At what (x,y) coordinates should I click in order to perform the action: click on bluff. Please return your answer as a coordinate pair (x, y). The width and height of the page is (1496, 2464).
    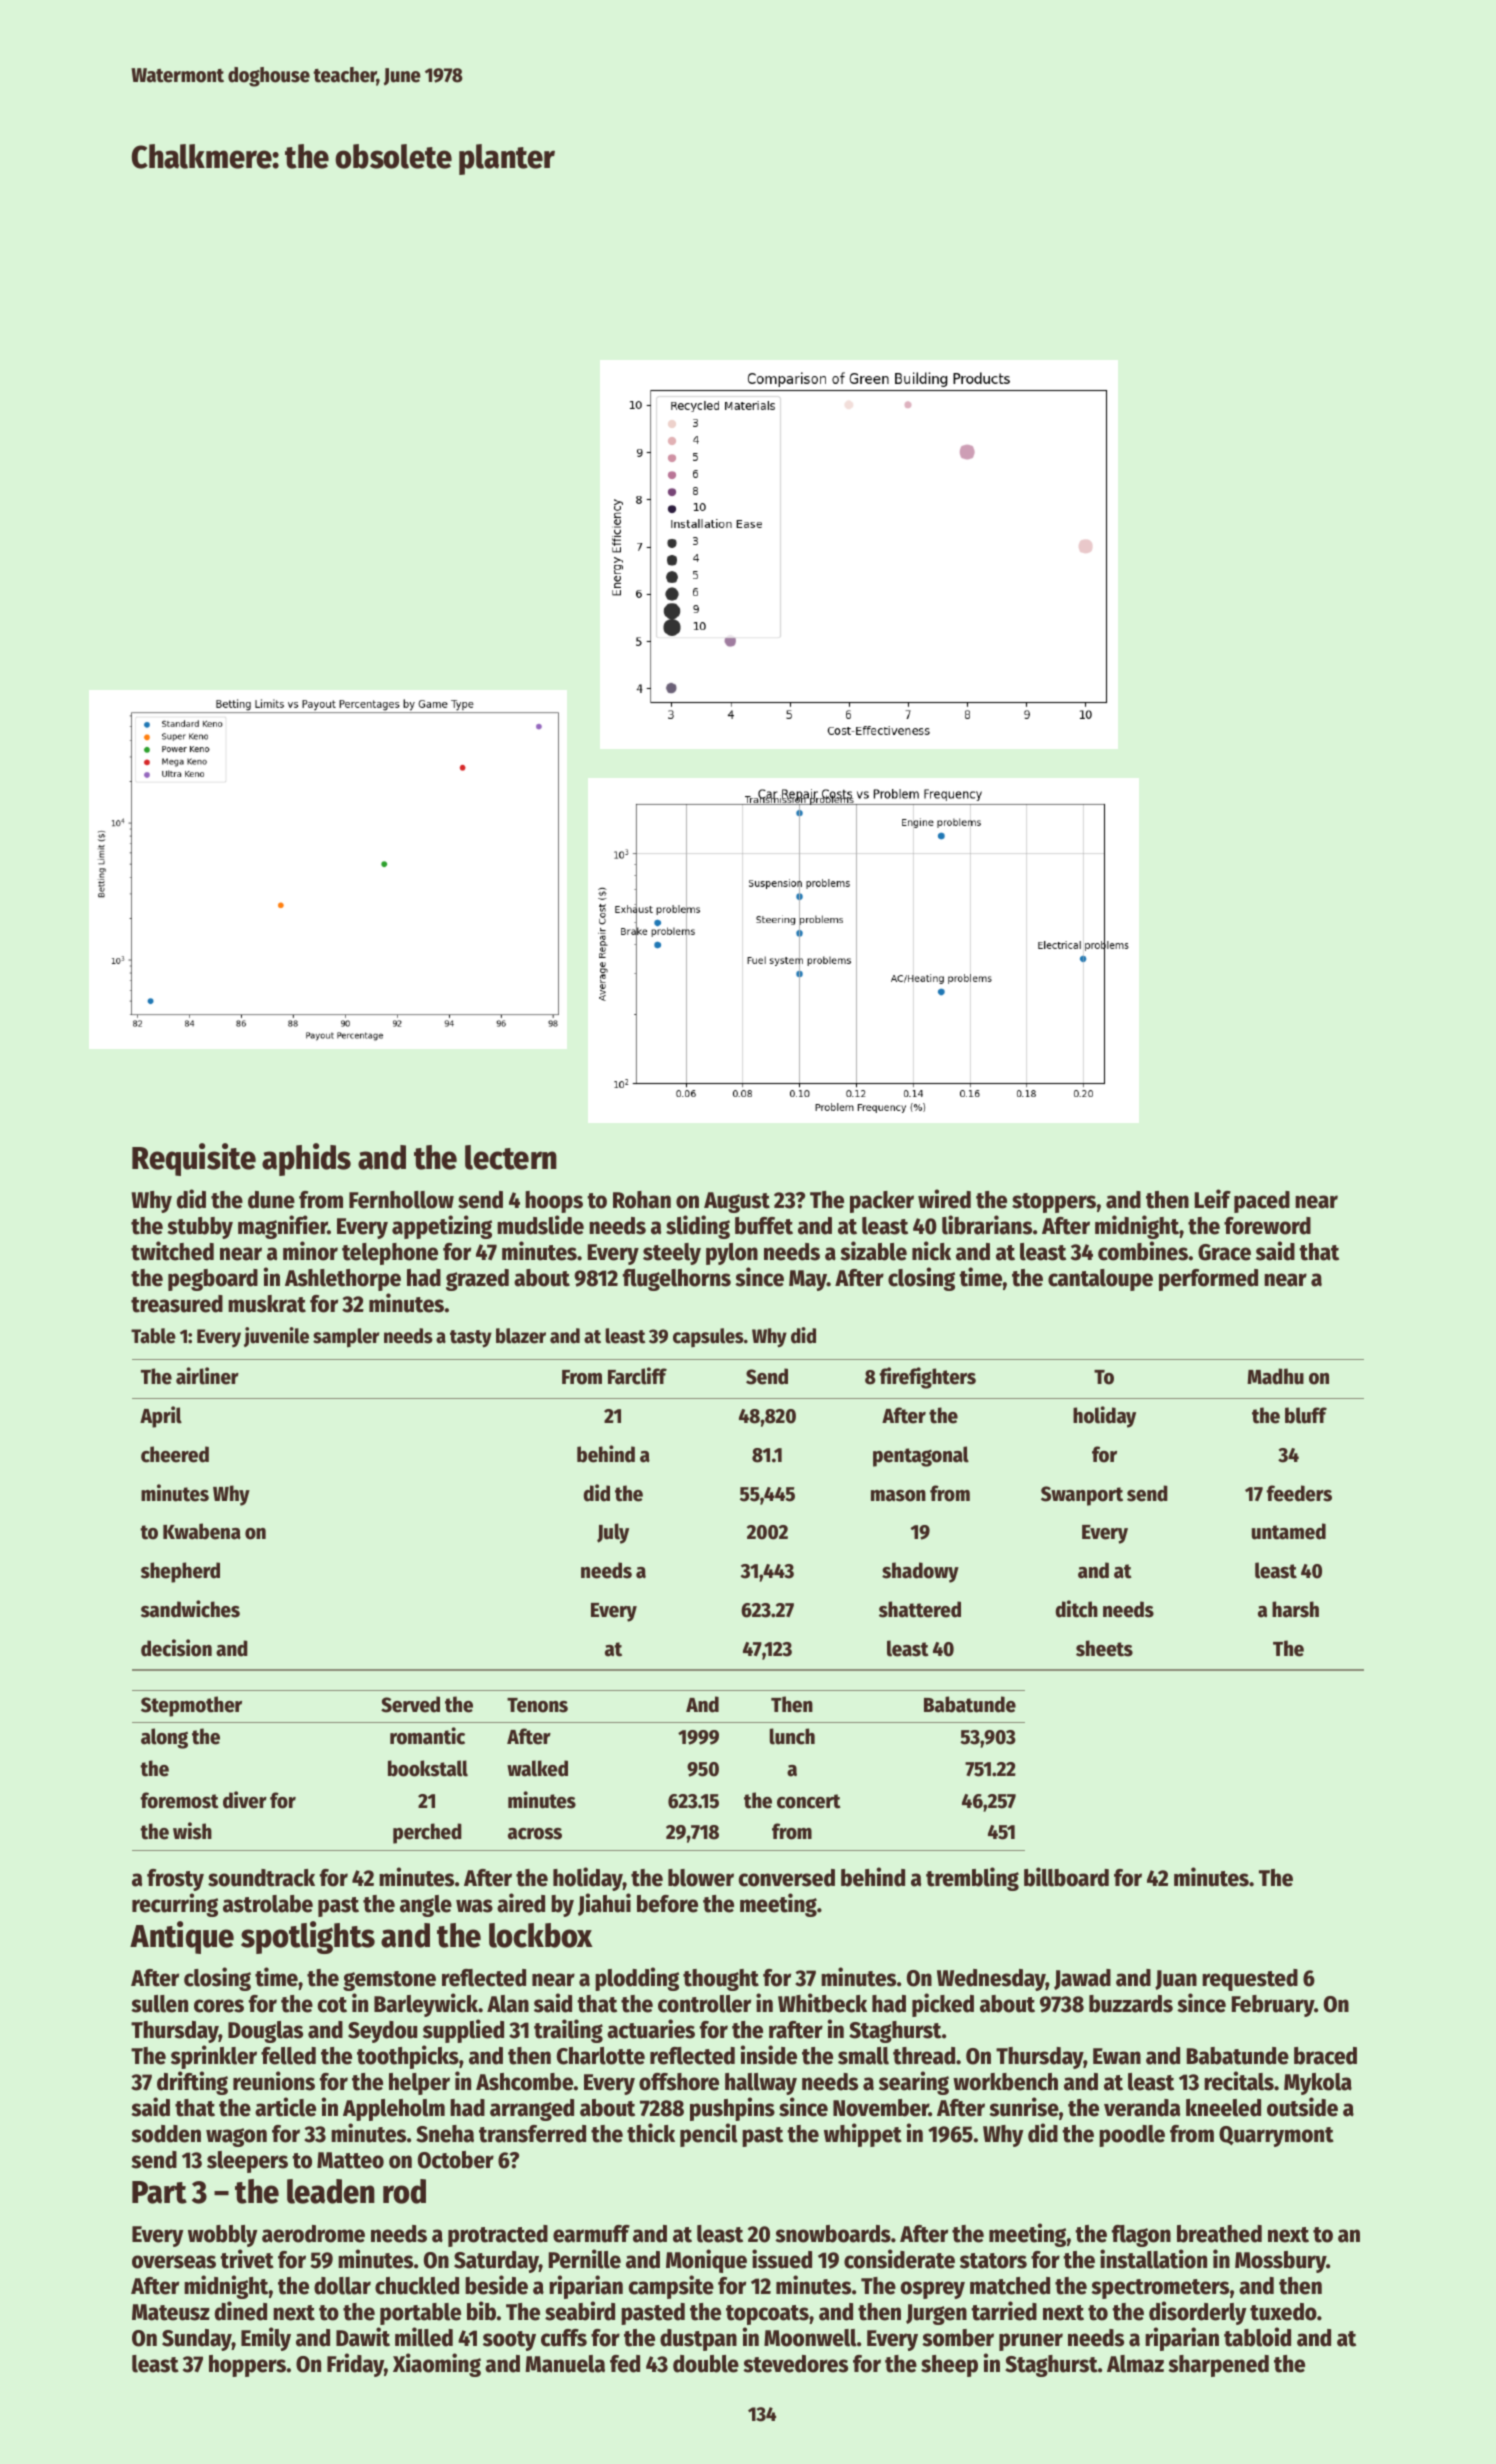
    Looking at the image, I should click on (1306, 1415).
